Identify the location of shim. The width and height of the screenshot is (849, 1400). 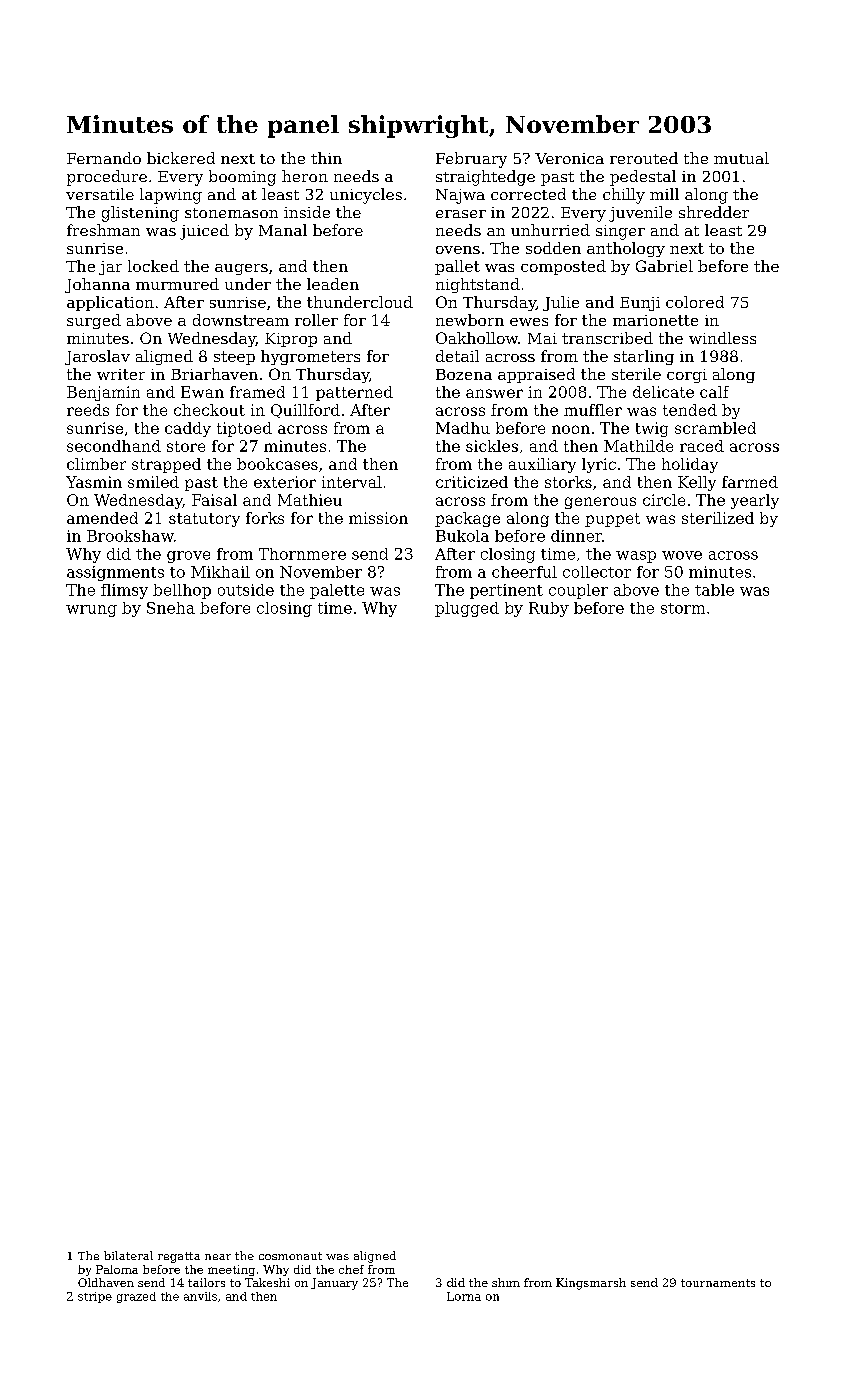
(506, 1282).
